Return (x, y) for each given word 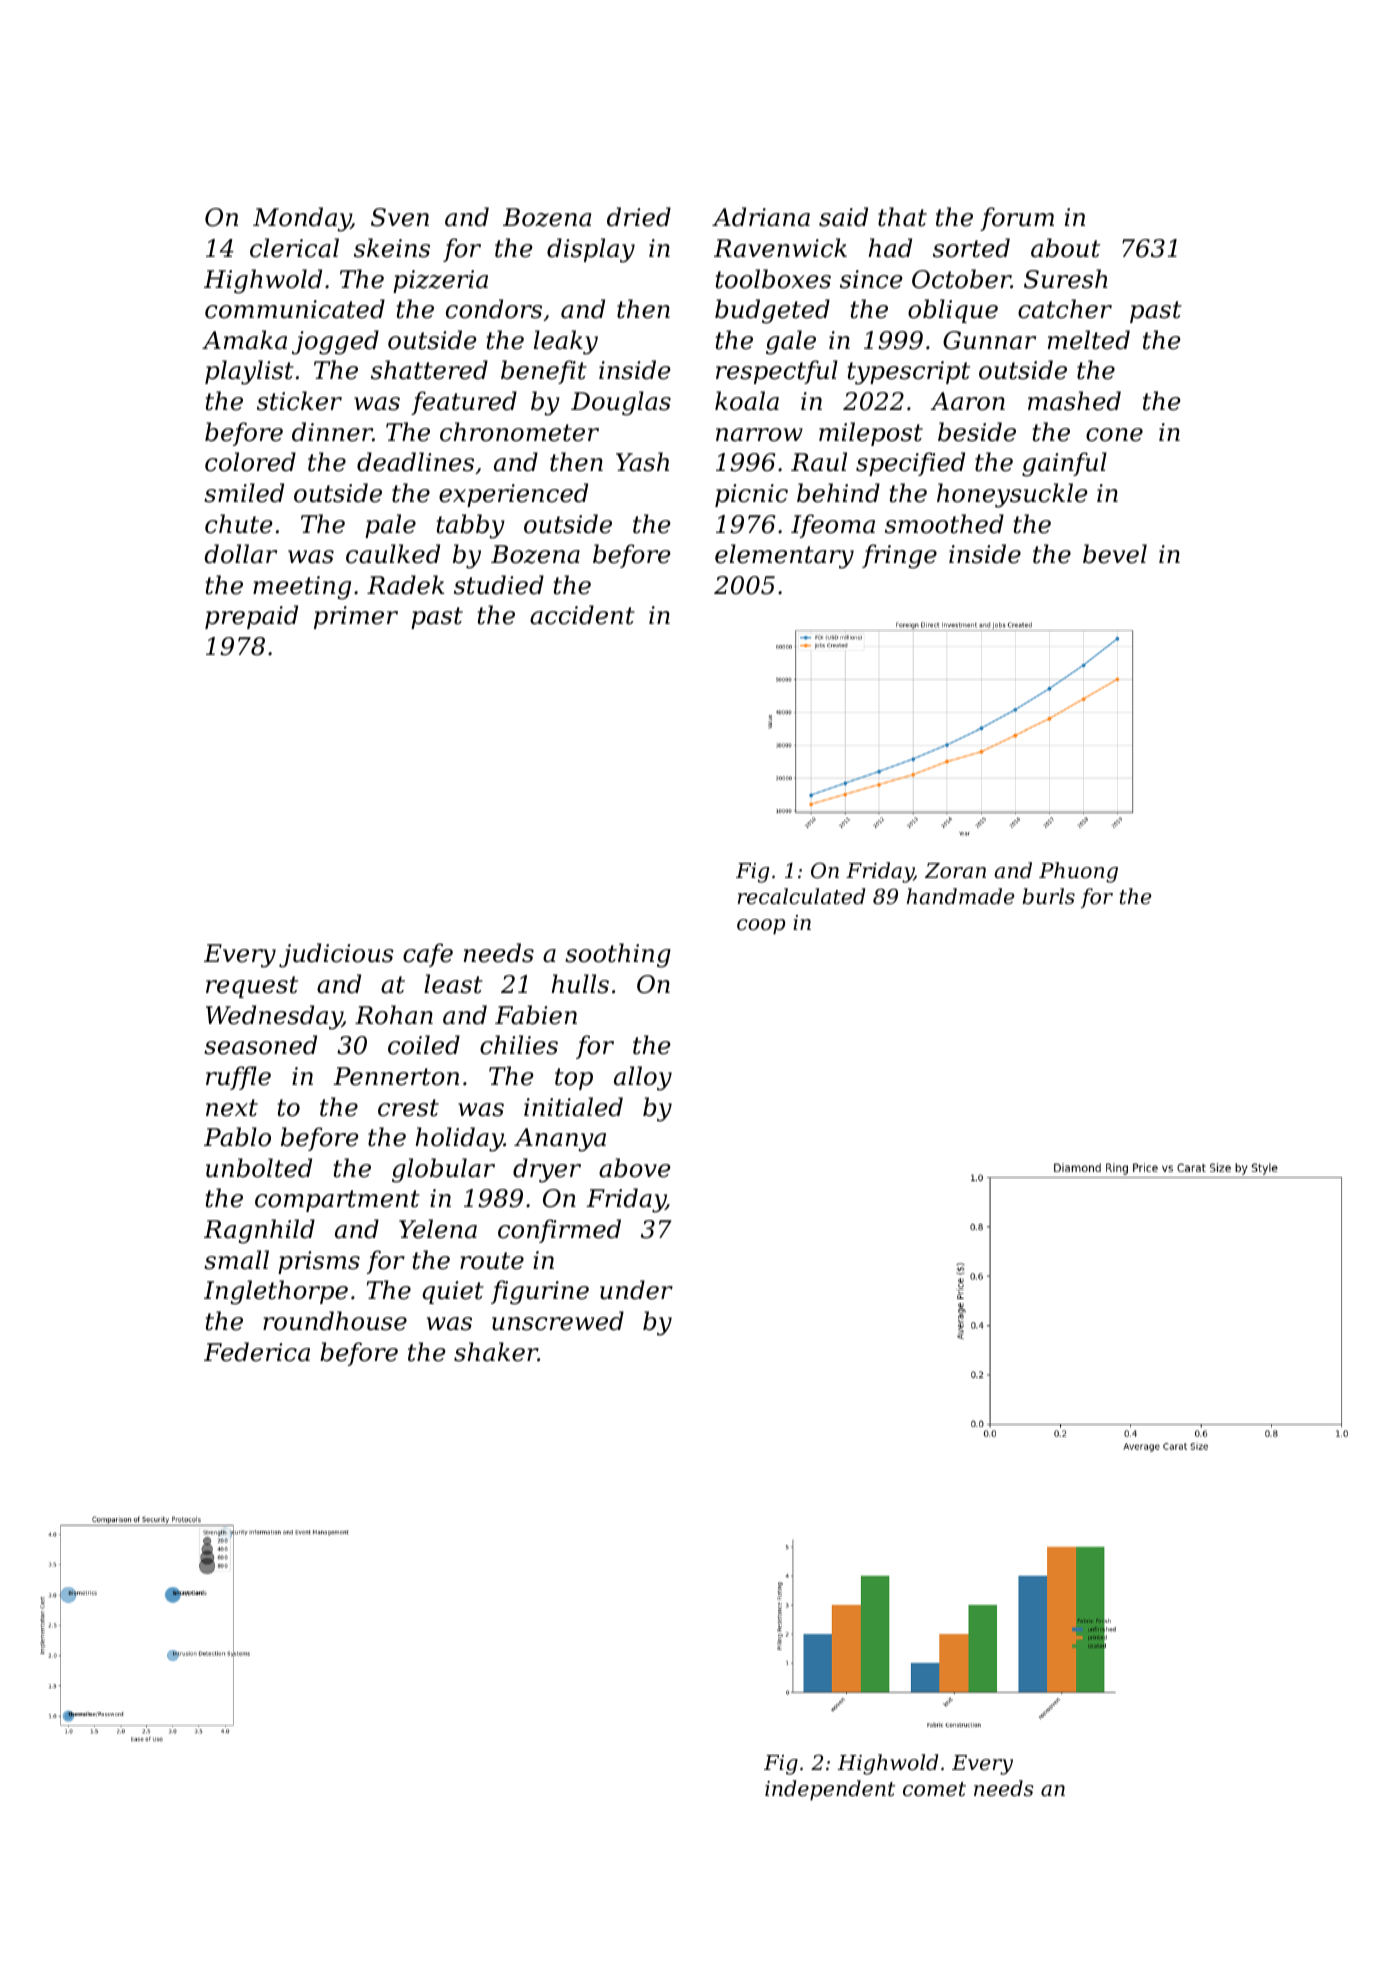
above (635, 1168)
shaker (496, 1352)
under (636, 1290)
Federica (257, 1352)
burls (1048, 896)
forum (1017, 219)
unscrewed (558, 1321)
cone (1114, 435)
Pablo (237, 1137)
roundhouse (335, 1321)
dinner (332, 432)
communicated (295, 309)
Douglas (621, 403)
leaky (566, 342)
